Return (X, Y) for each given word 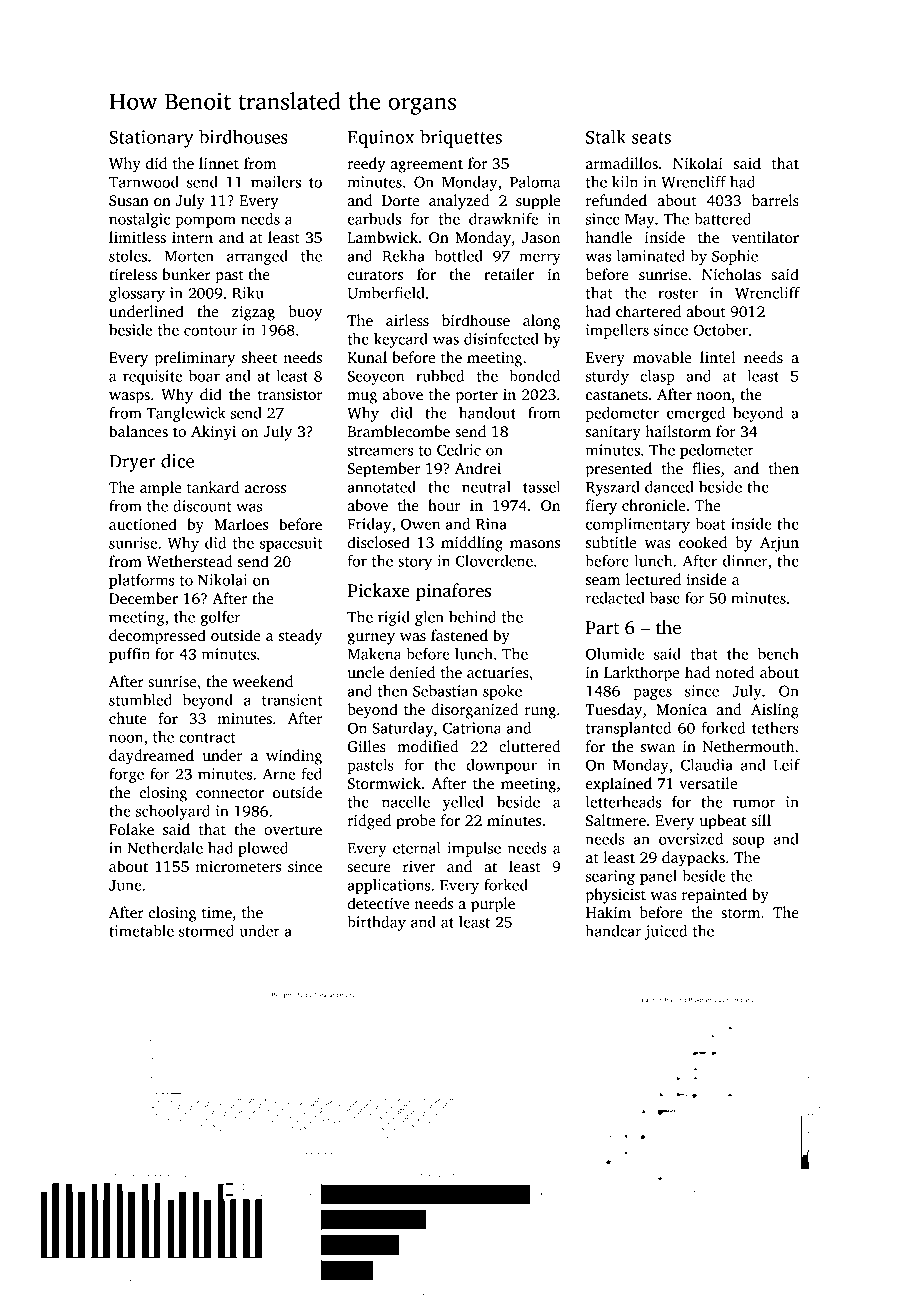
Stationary (151, 139)
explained (619, 785)
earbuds (374, 219)
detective (378, 903)
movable (662, 357)
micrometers (238, 866)
